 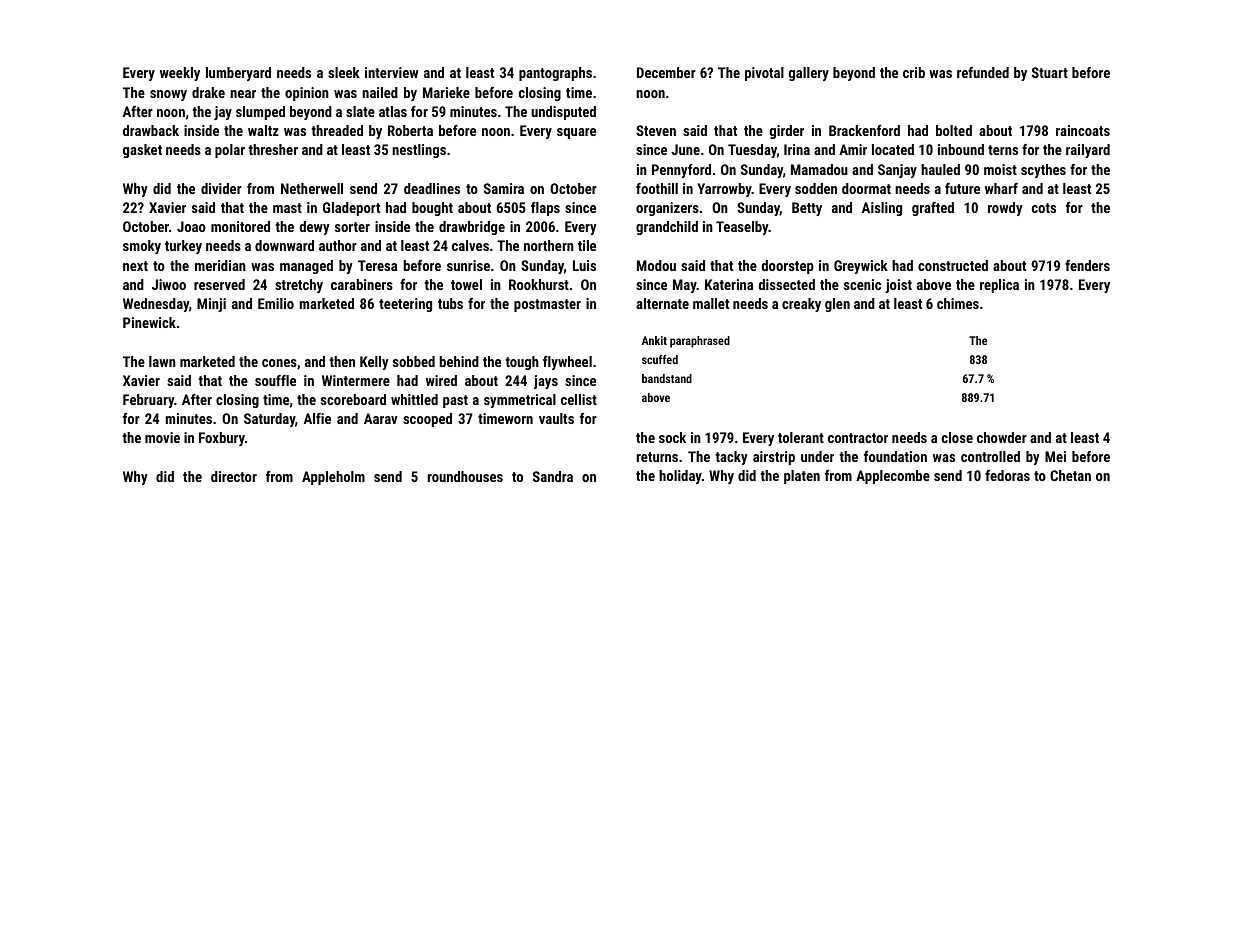 I want to click on Foxbury, so click(x=222, y=439).
